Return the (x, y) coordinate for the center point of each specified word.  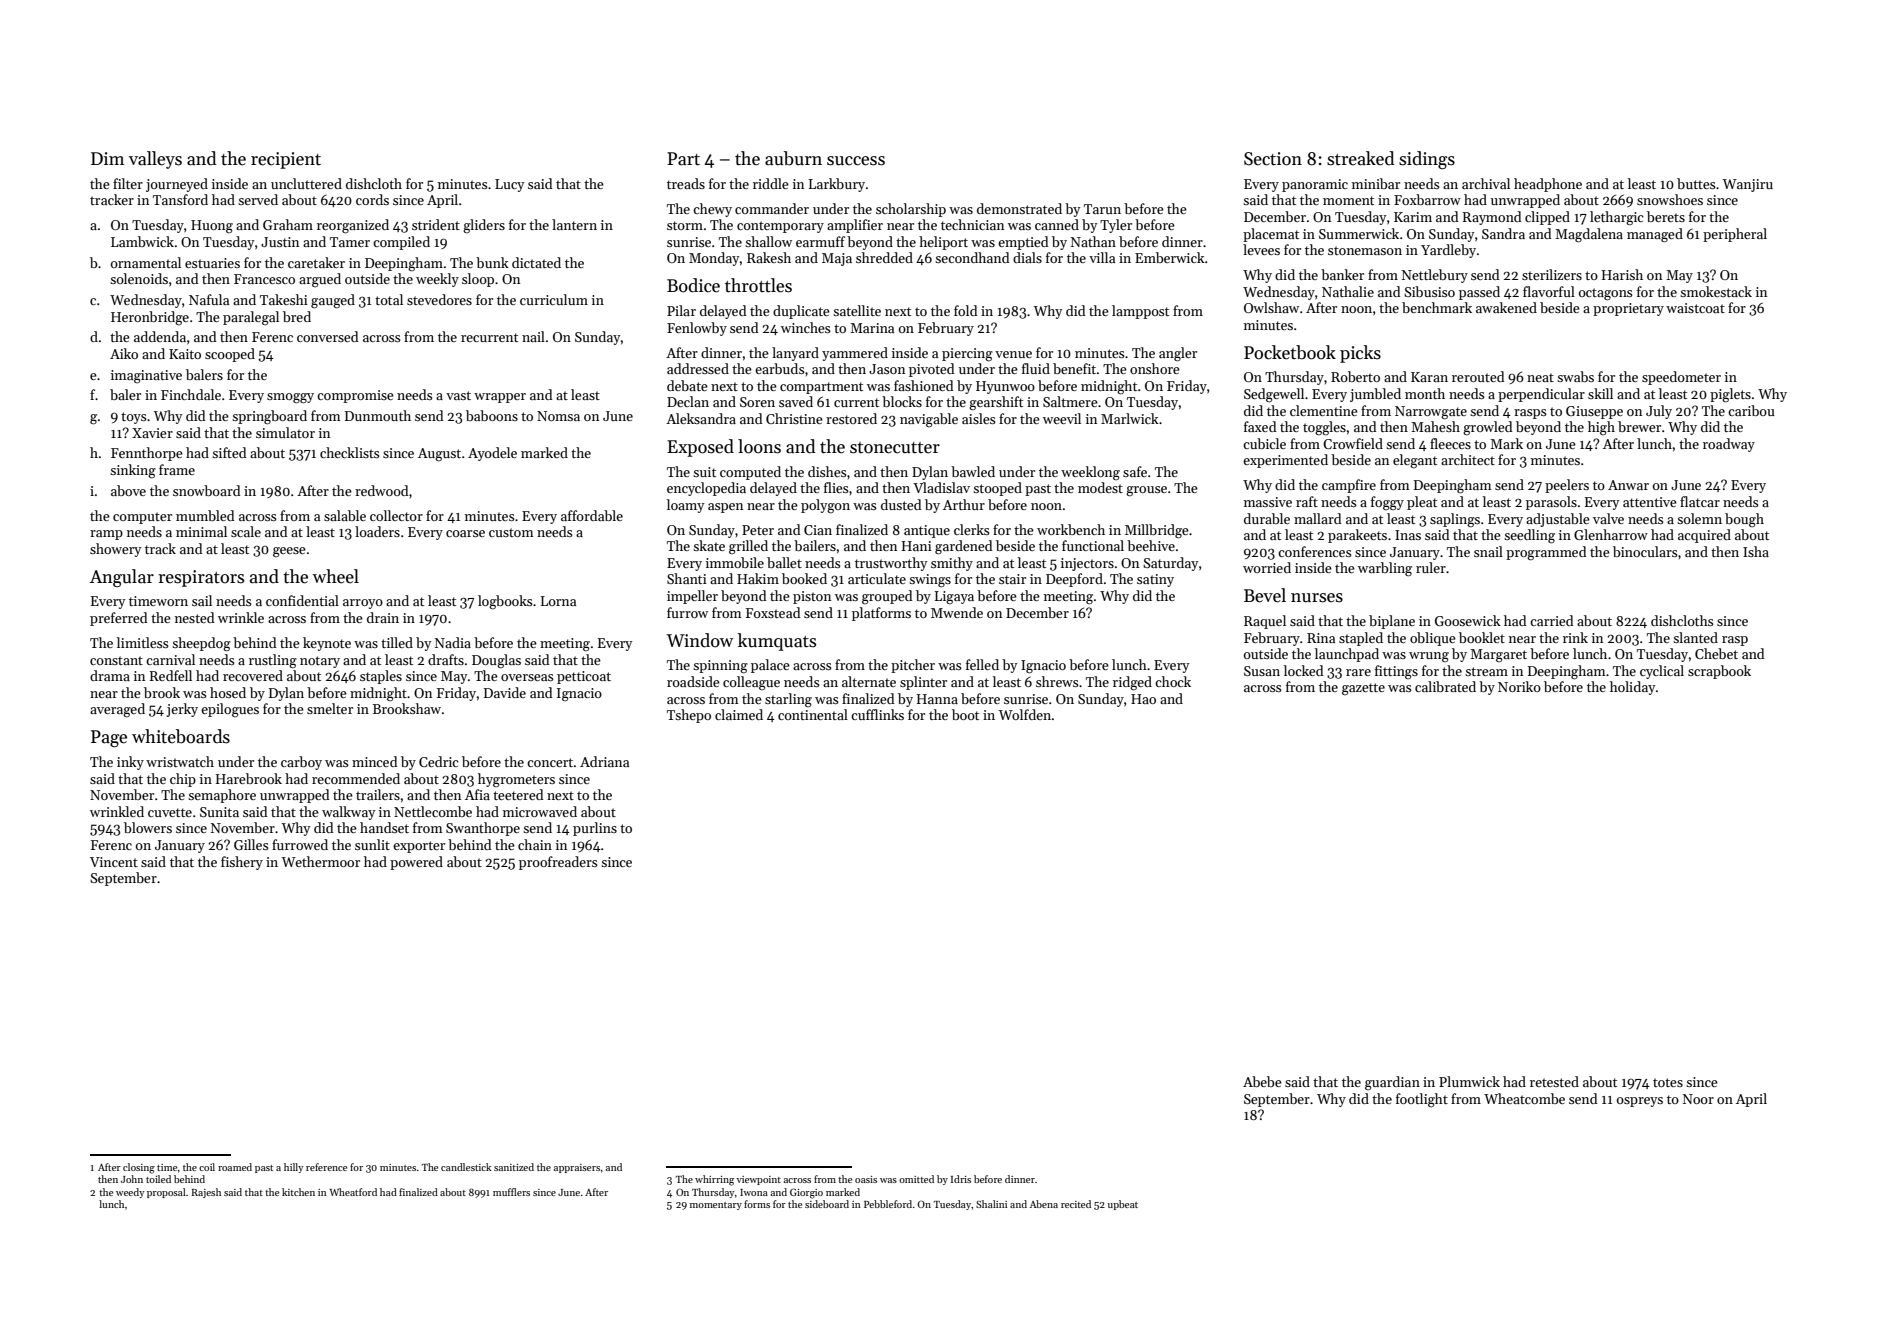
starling (788, 700)
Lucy (509, 185)
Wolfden (1025, 714)
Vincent (114, 862)
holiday (1632, 688)
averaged (117, 710)
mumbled (205, 515)
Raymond (1492, 218)
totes (1668, 1082)
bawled (973, 471)
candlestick (466, 1167)
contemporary (780, 227)
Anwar (1628, 485)
